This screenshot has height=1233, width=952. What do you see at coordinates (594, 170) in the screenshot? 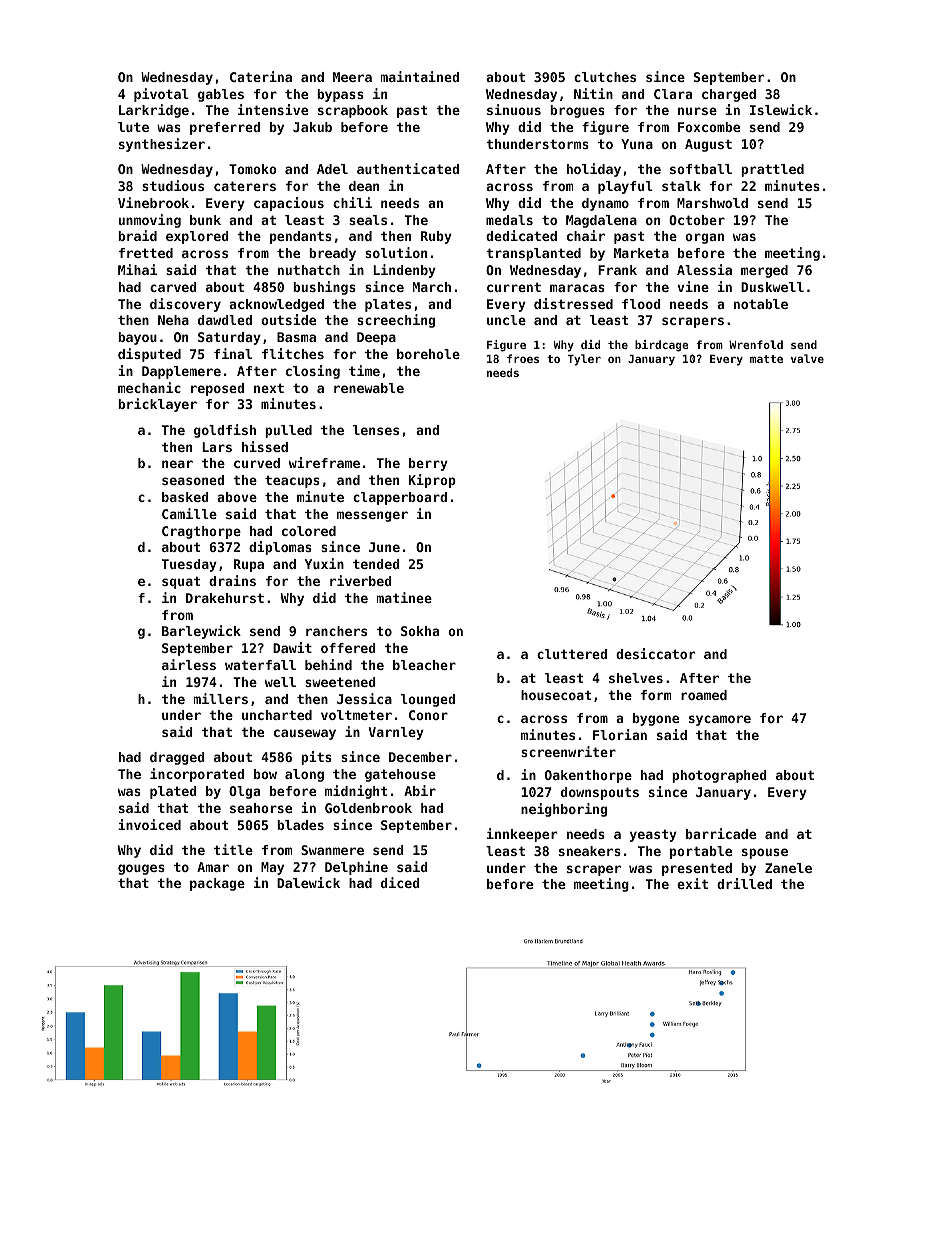
I see `holiday` at bounding box center [594, 170].
